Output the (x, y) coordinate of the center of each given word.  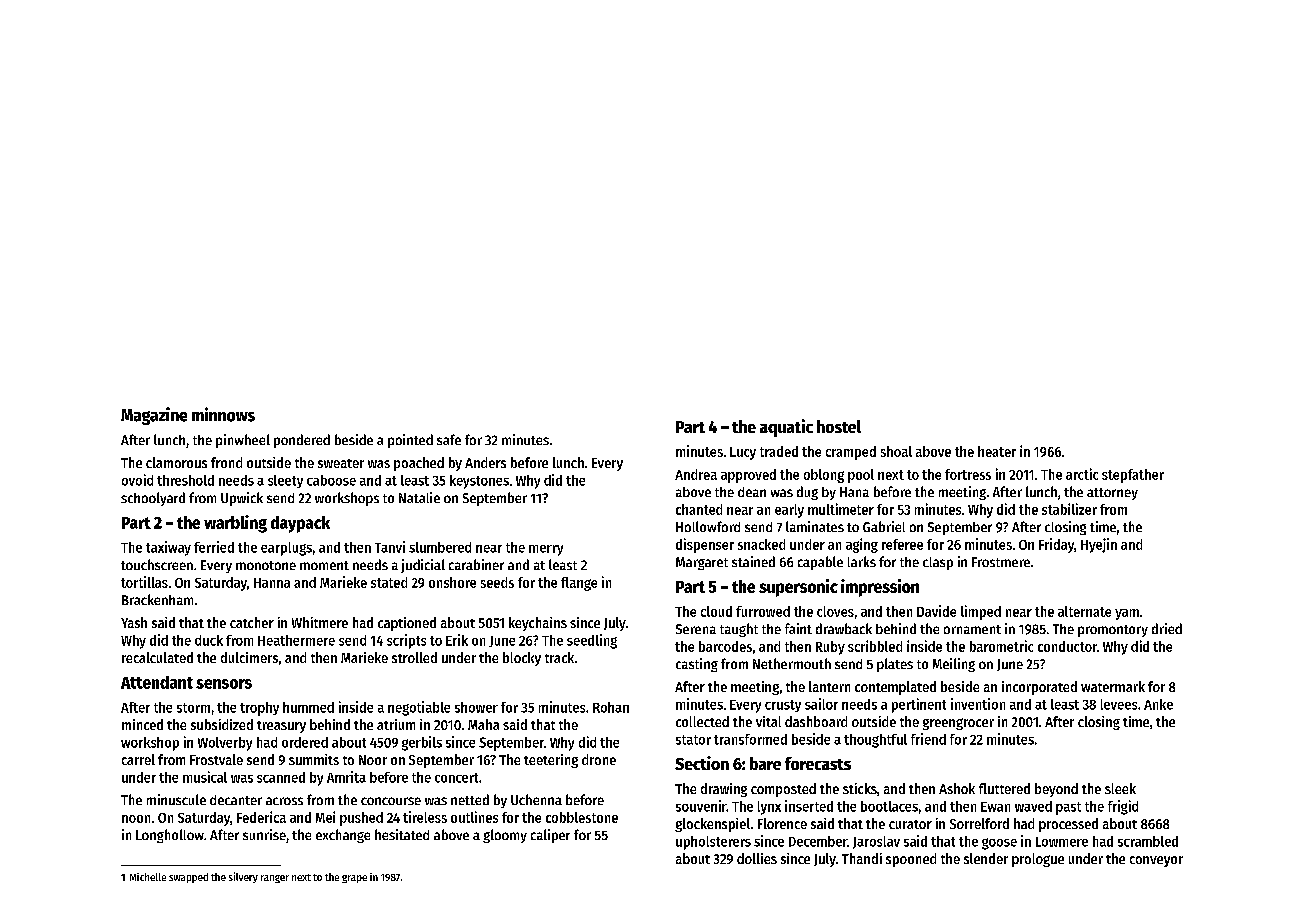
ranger (275, 879)
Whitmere (320, 622)
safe (449, 439)
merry (546, 550)
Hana (854, 492)
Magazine (154, 416)
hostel (839, 426)
